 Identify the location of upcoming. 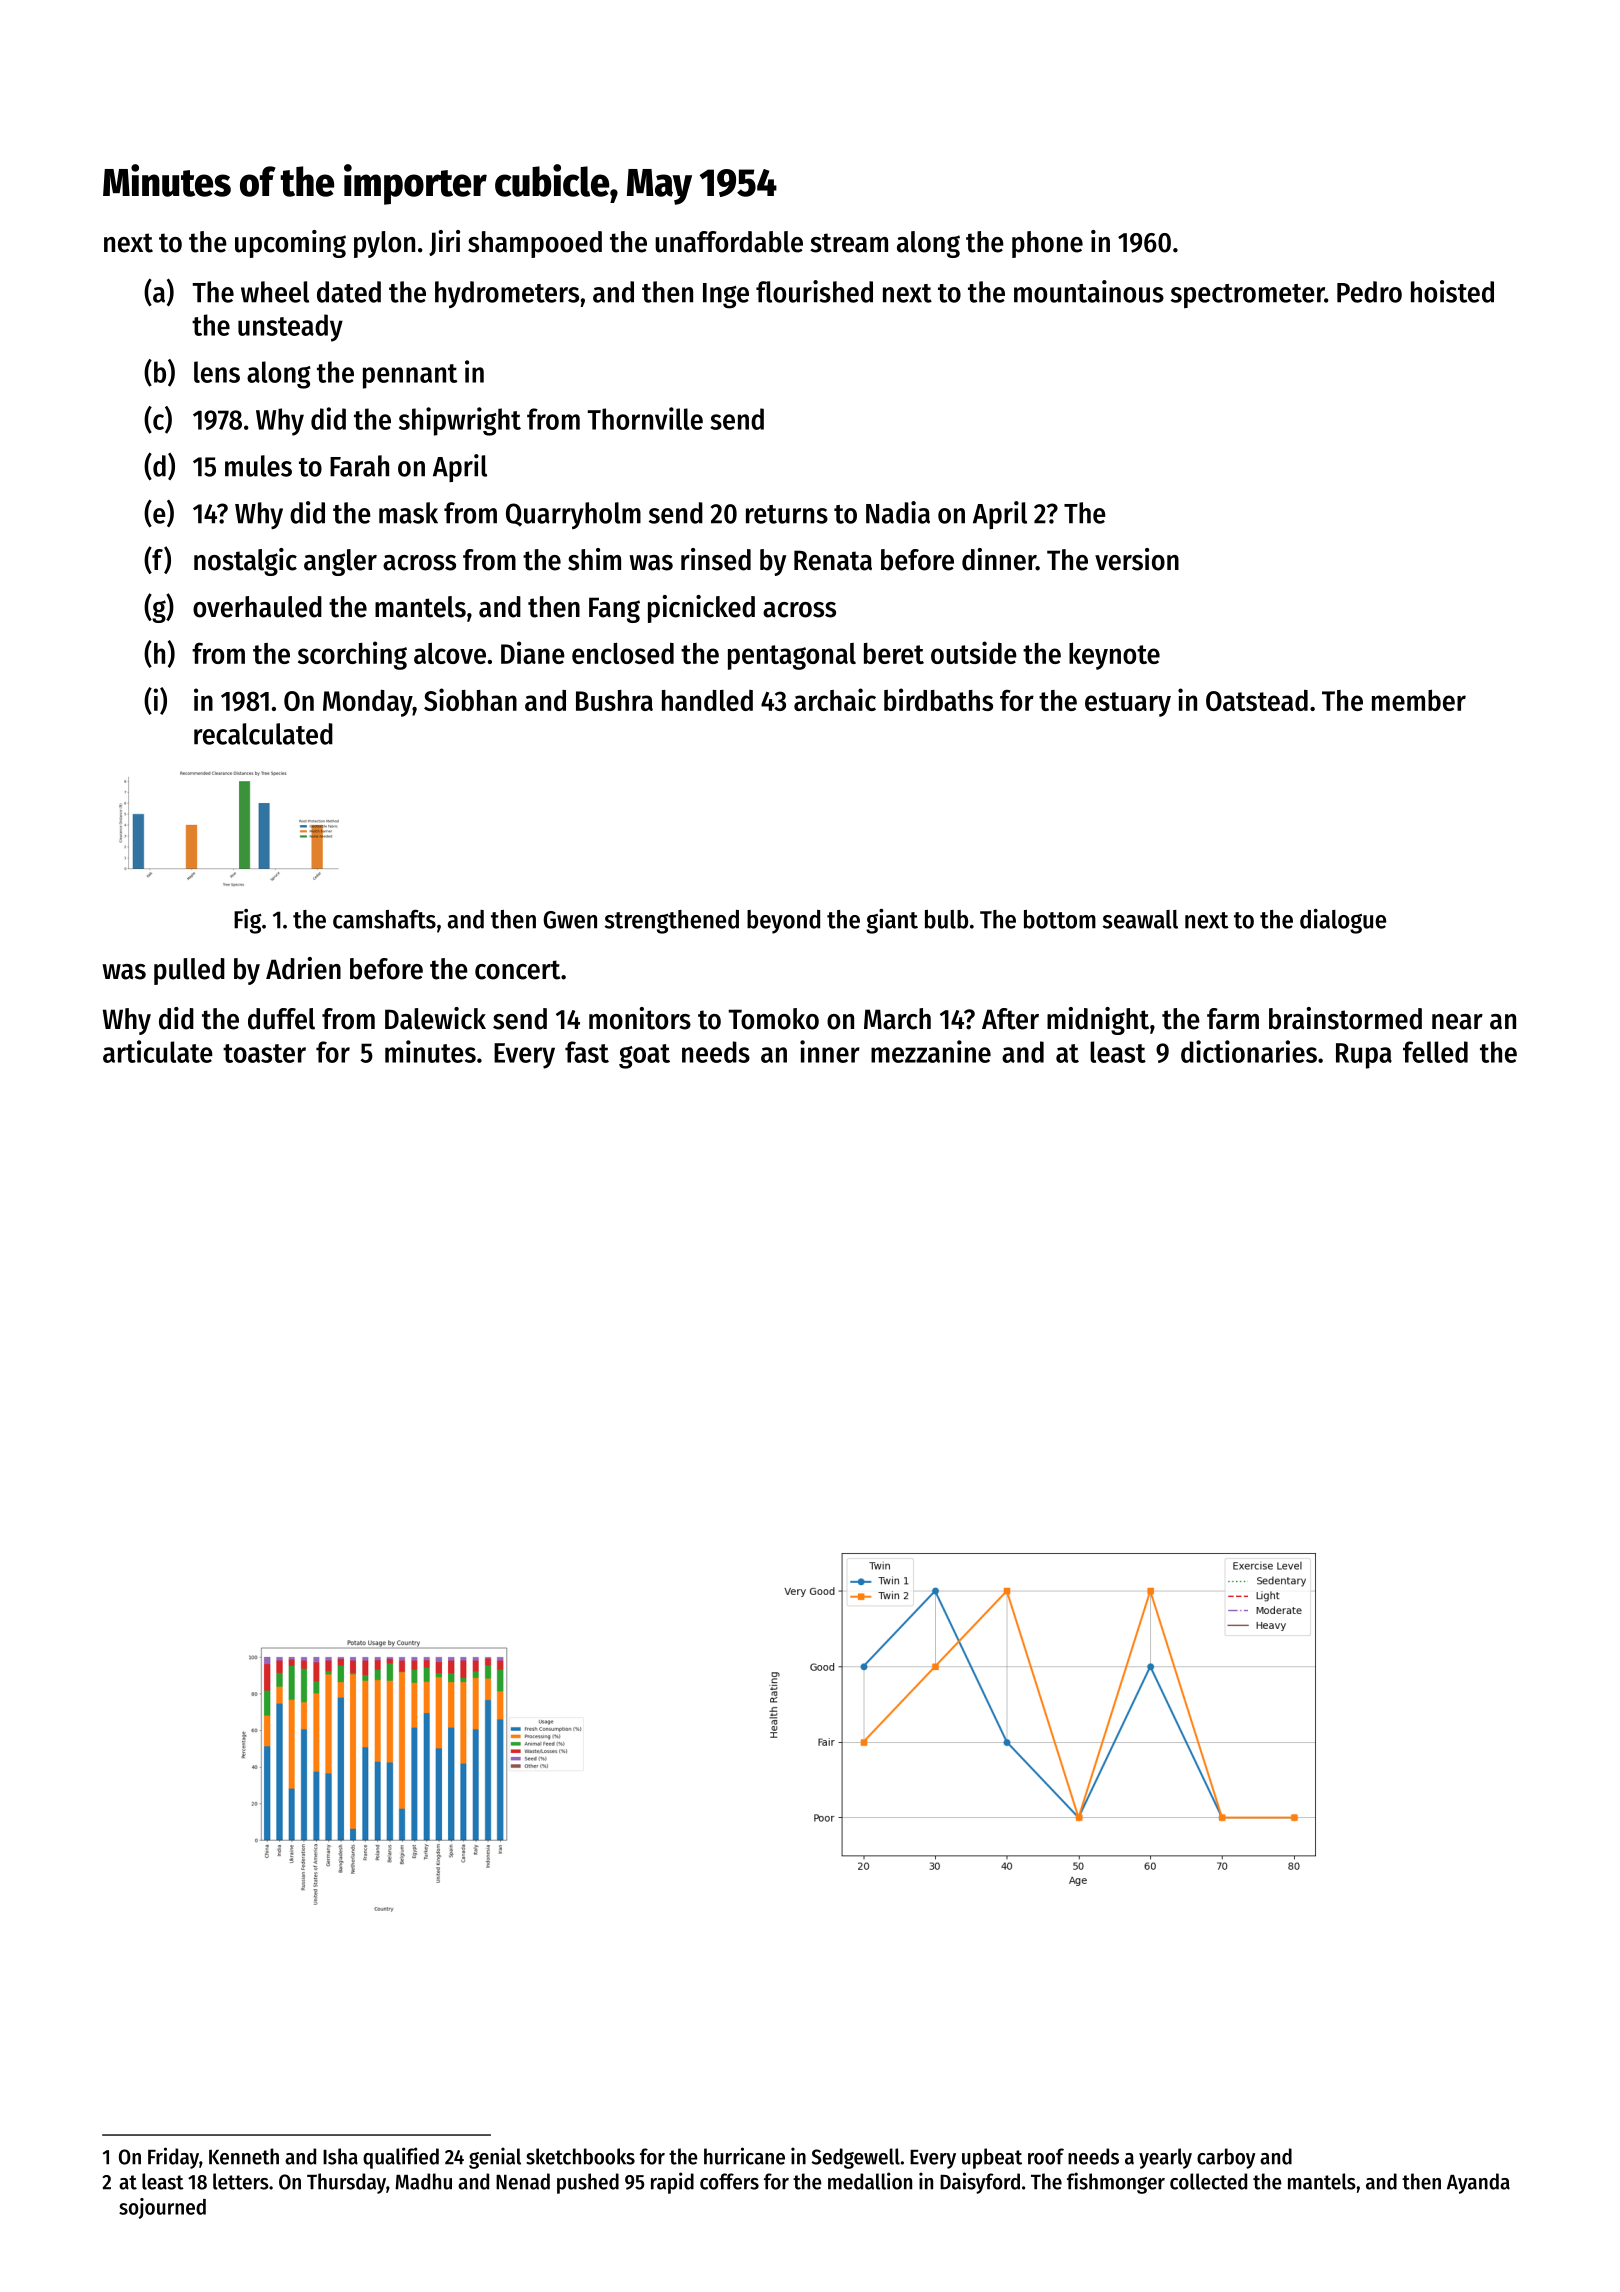
(290, 244).
